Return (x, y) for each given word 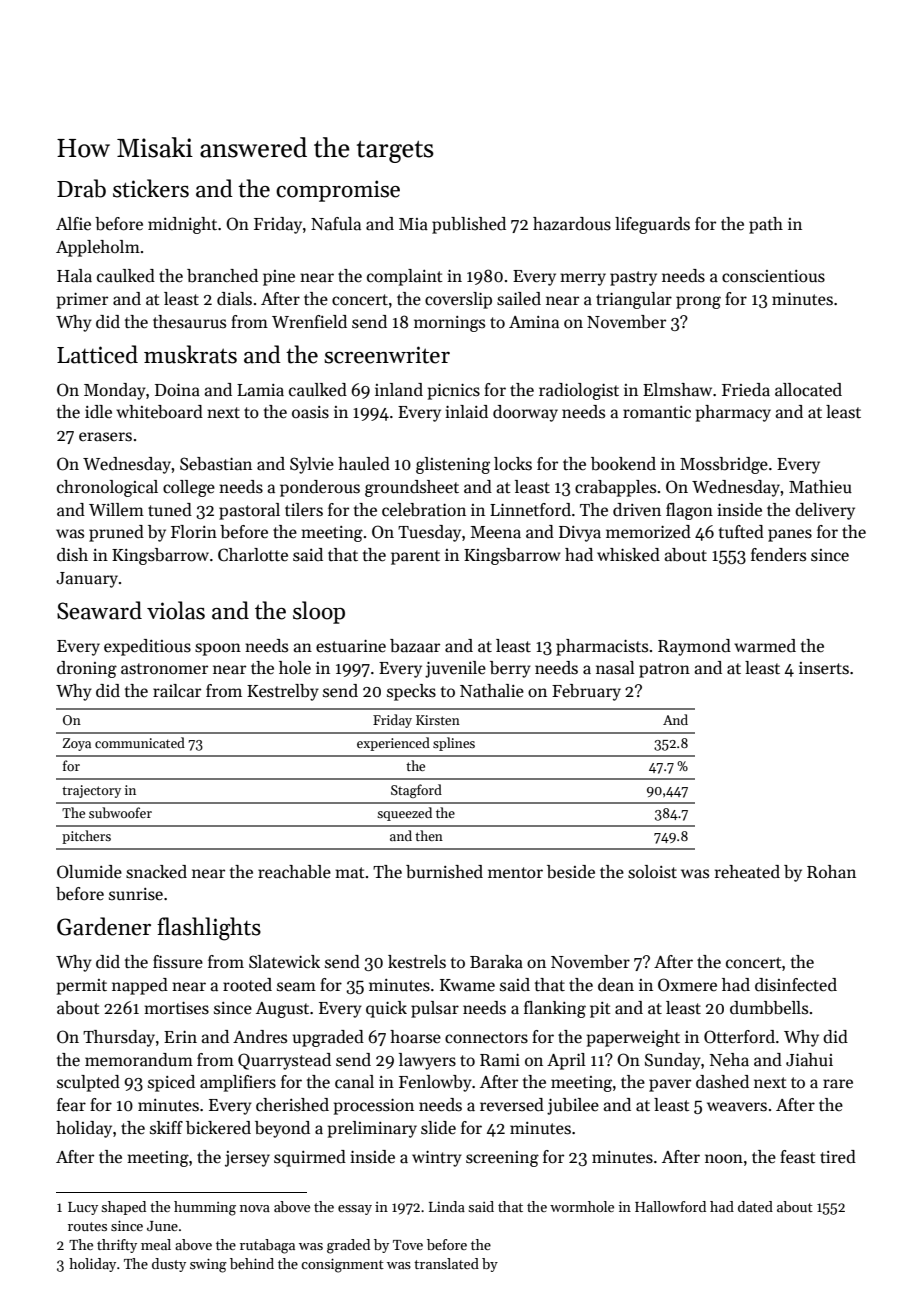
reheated (747, 872)
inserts (824, 668)
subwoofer (120, 812)
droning (87, 669)
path (766, 225)
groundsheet (412, 488)
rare (838, 1084)
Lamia (260, 390)
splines (454, 744)
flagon (689, 511)
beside (571, 872)
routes (87, 1226)
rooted (247, 985)
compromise (338, 191)
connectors (486, 1038)
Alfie (73, 224)
